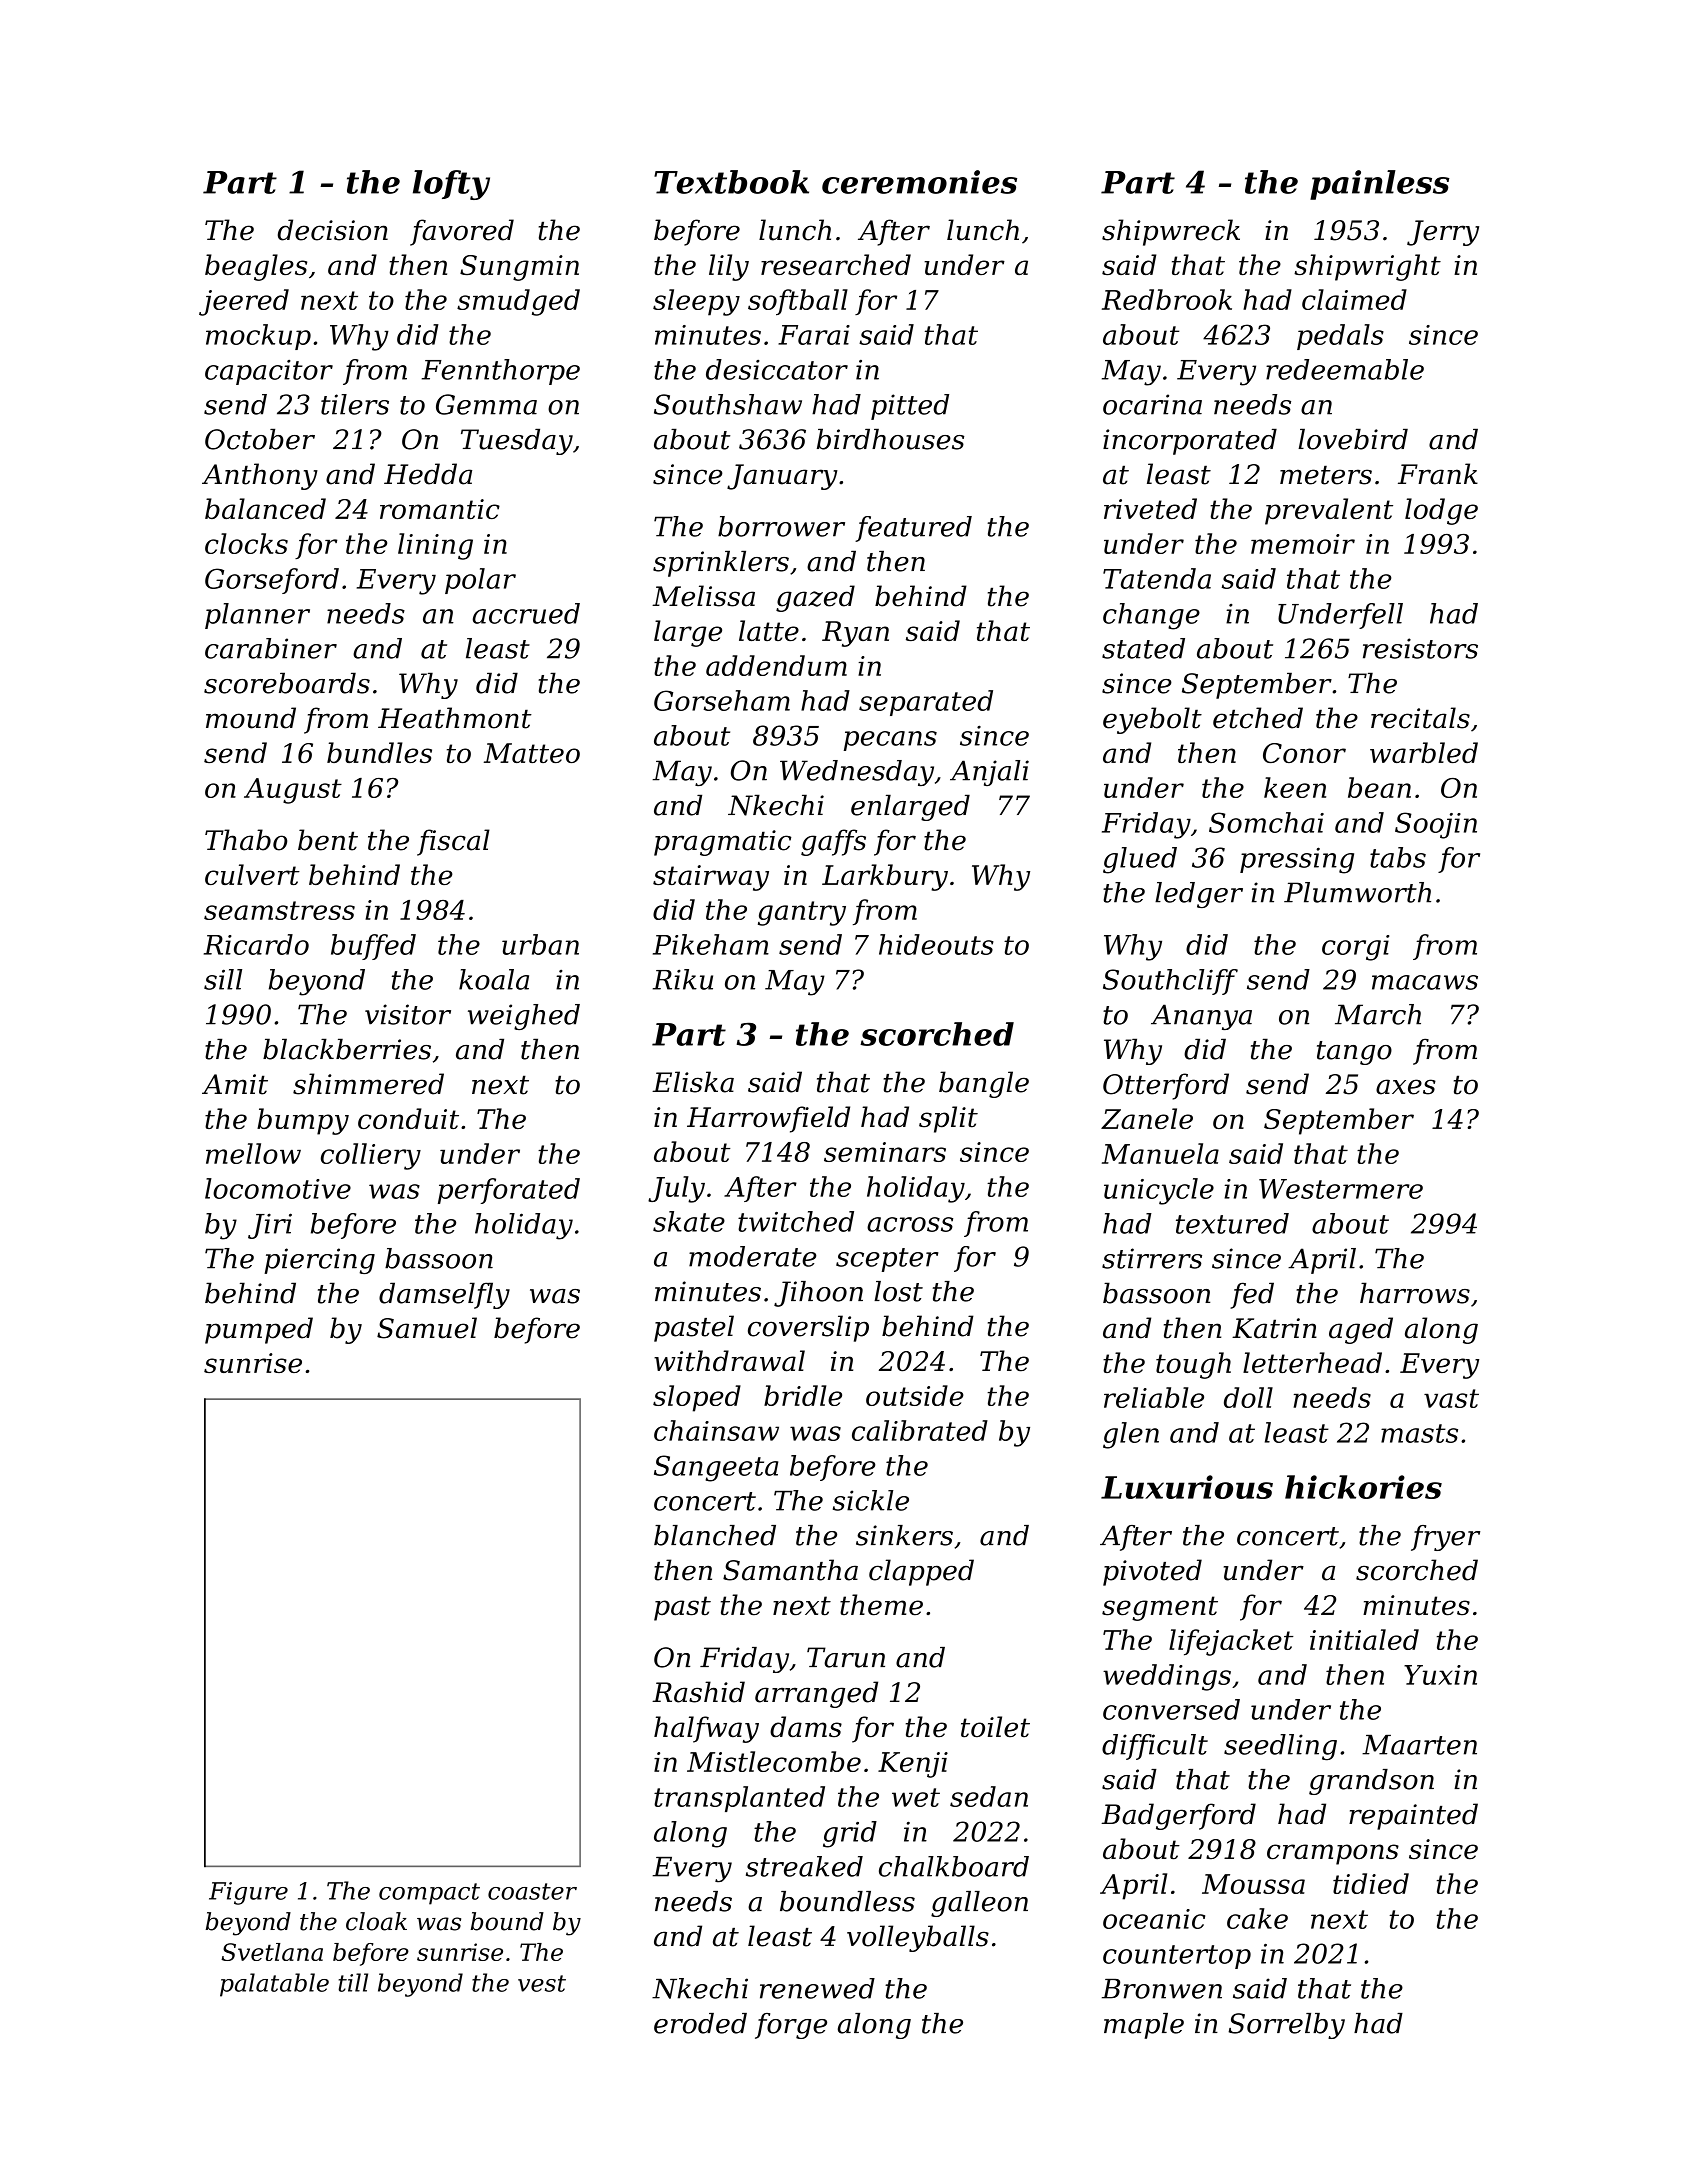  Describe the element at coordinates (355, 404) in the document. I see `tilers` at that location.
